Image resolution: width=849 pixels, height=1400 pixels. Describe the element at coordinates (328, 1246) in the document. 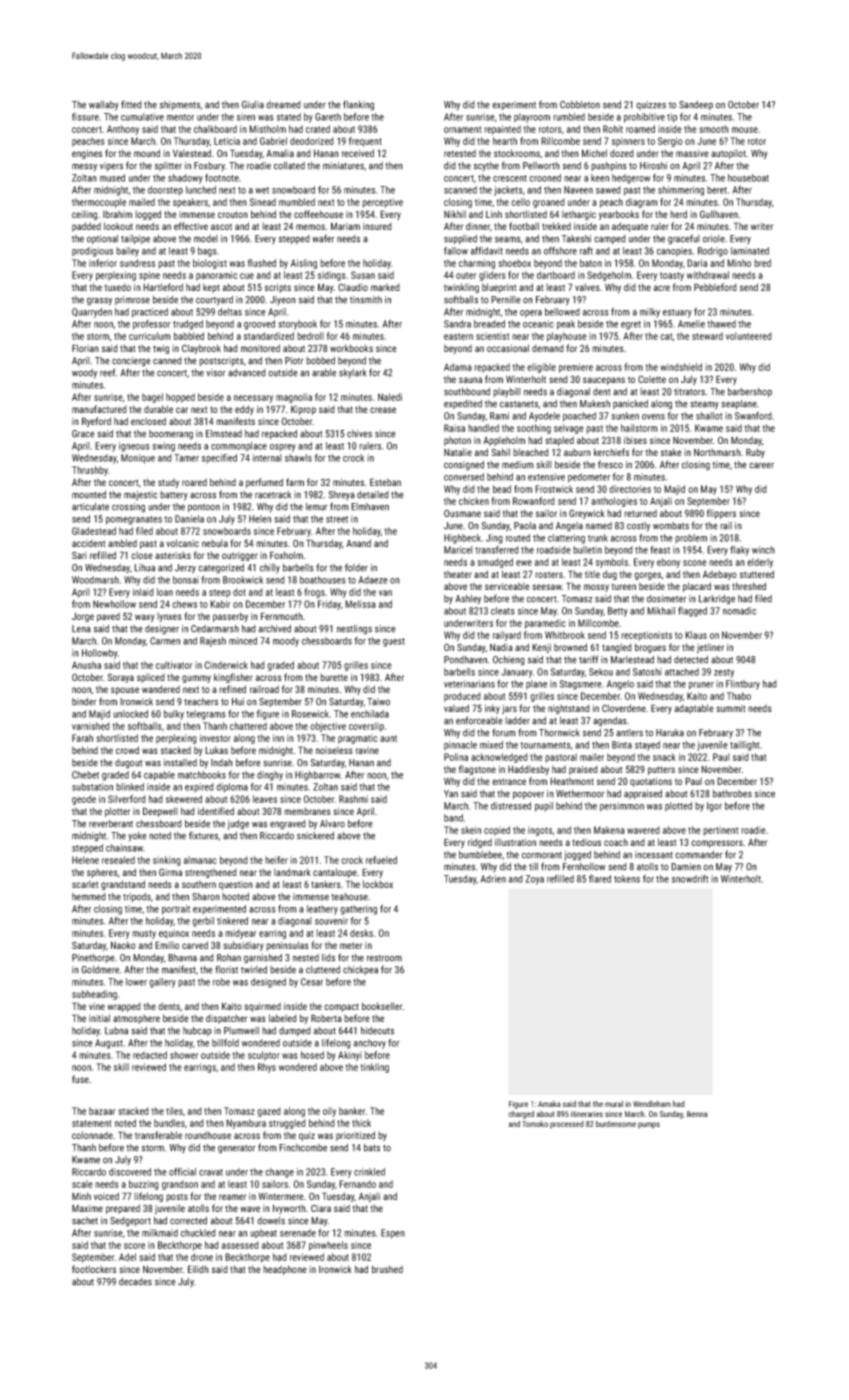

I see `pinwheels` at that location.
